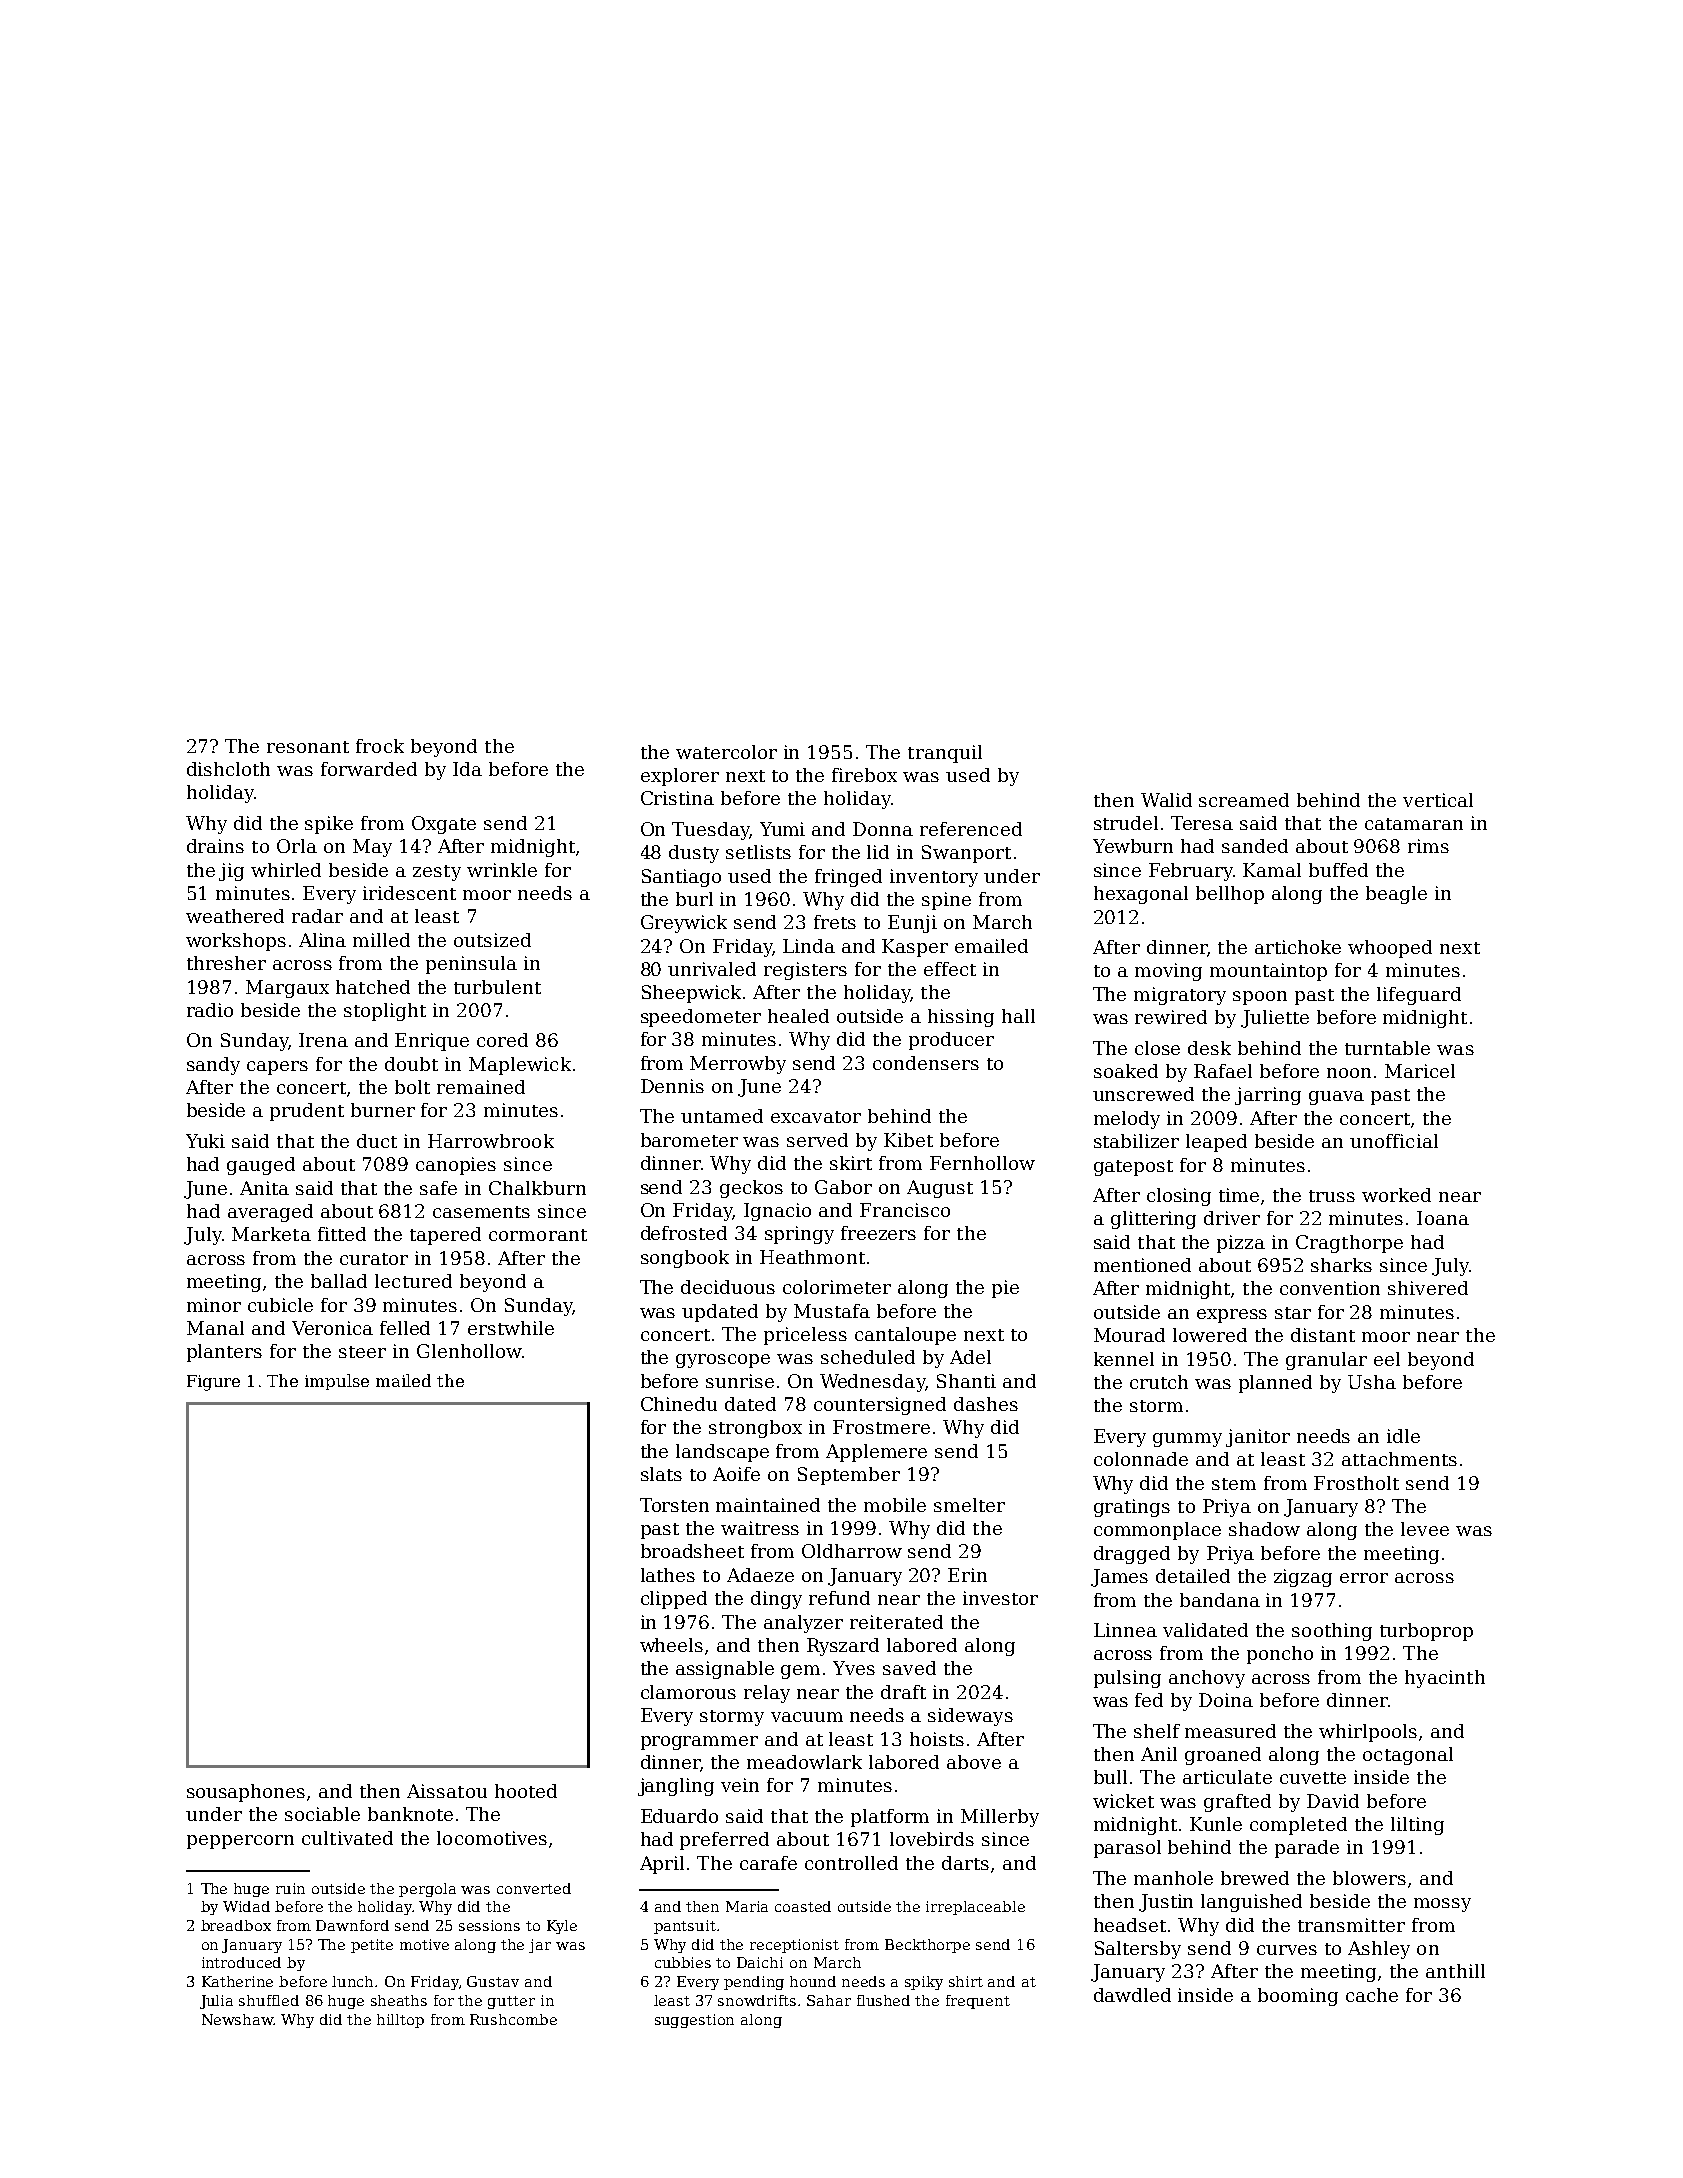  What do you see at coordinates (513, 2019) in the page?
I see `Rushcombe` at bounding box center [513, 2019].
